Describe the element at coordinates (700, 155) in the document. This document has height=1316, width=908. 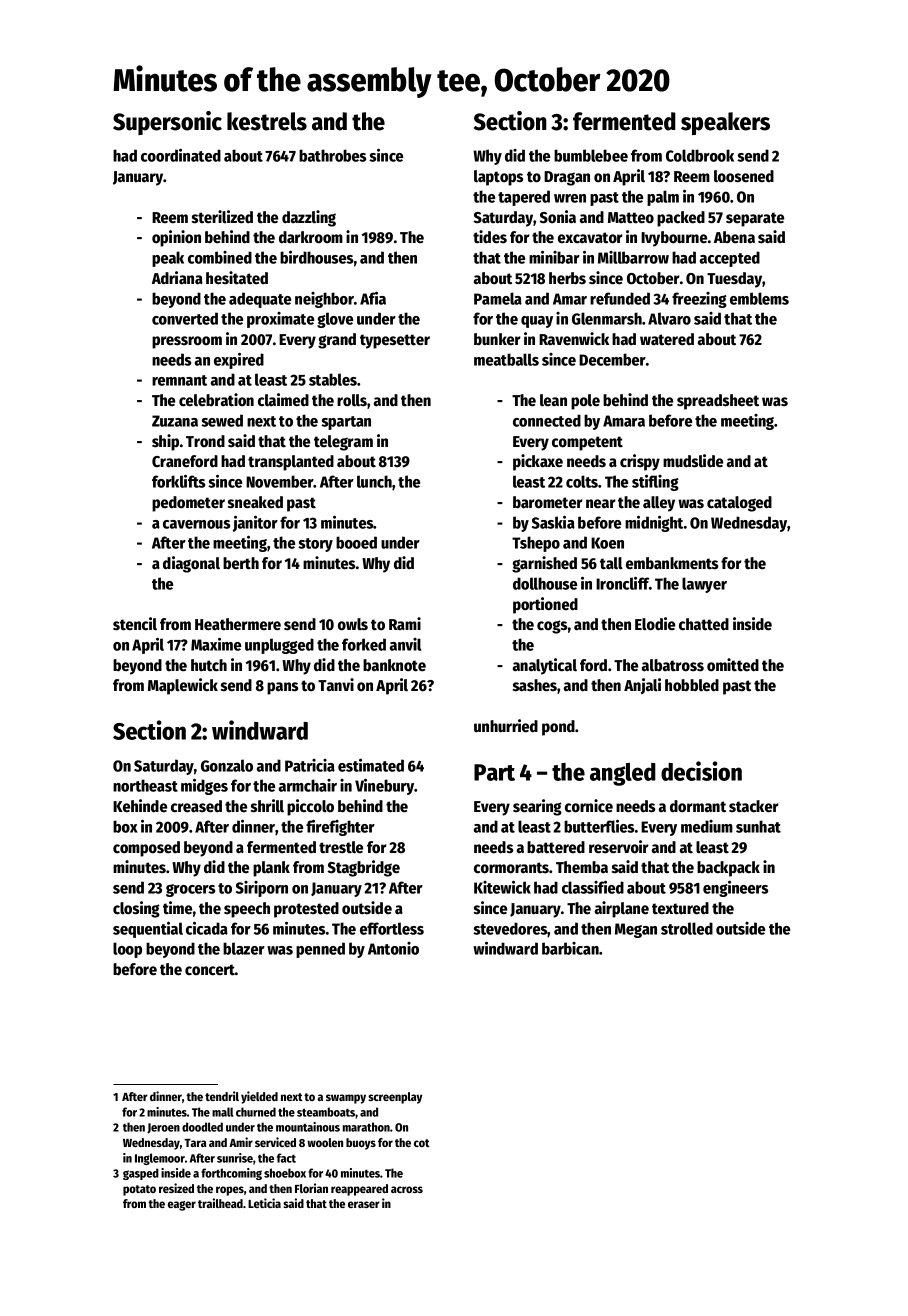
I see `Coldbrook` at that location.
